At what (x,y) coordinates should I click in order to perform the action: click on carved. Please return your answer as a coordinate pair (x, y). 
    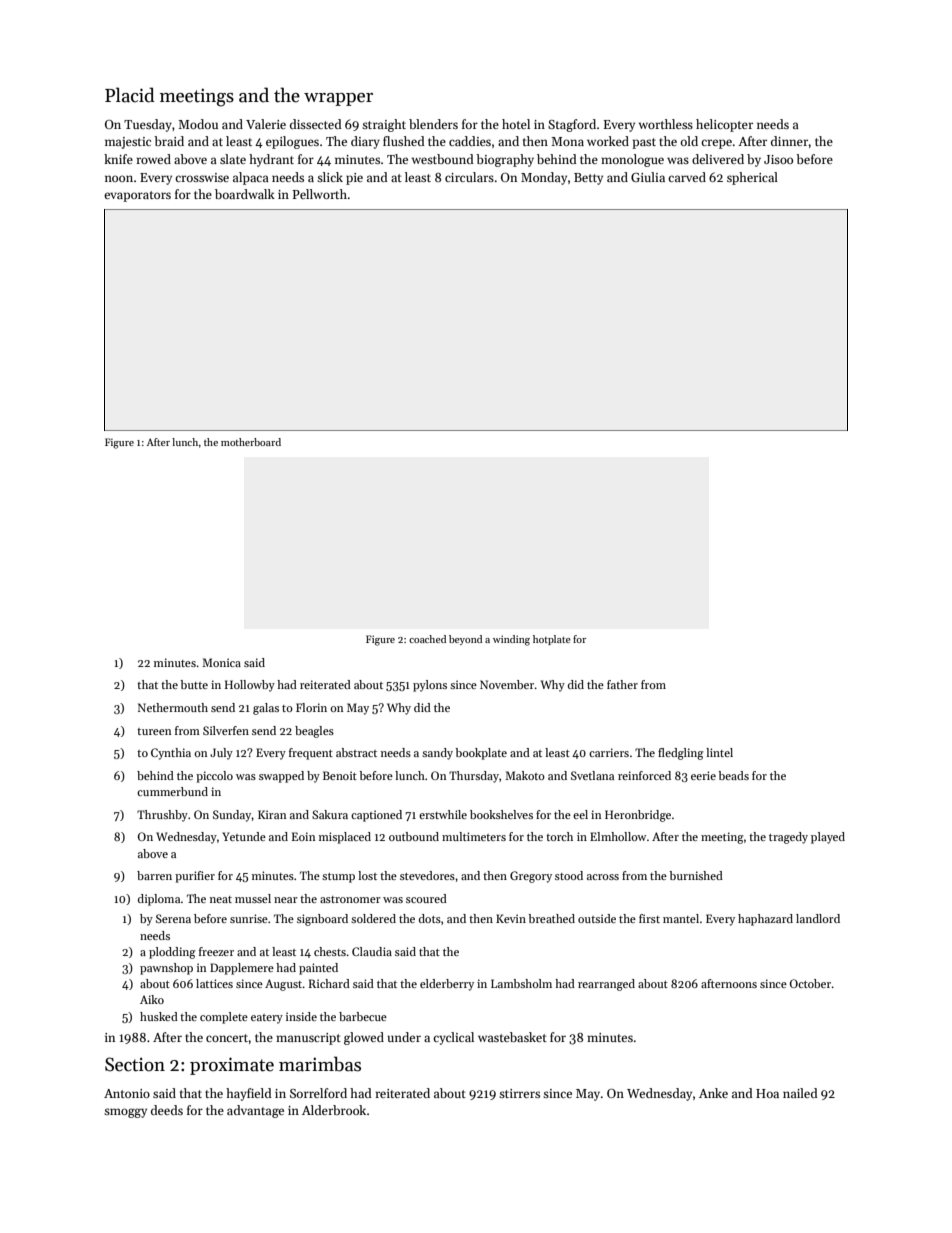
    Looking at the image, I should click on (687, 177).
